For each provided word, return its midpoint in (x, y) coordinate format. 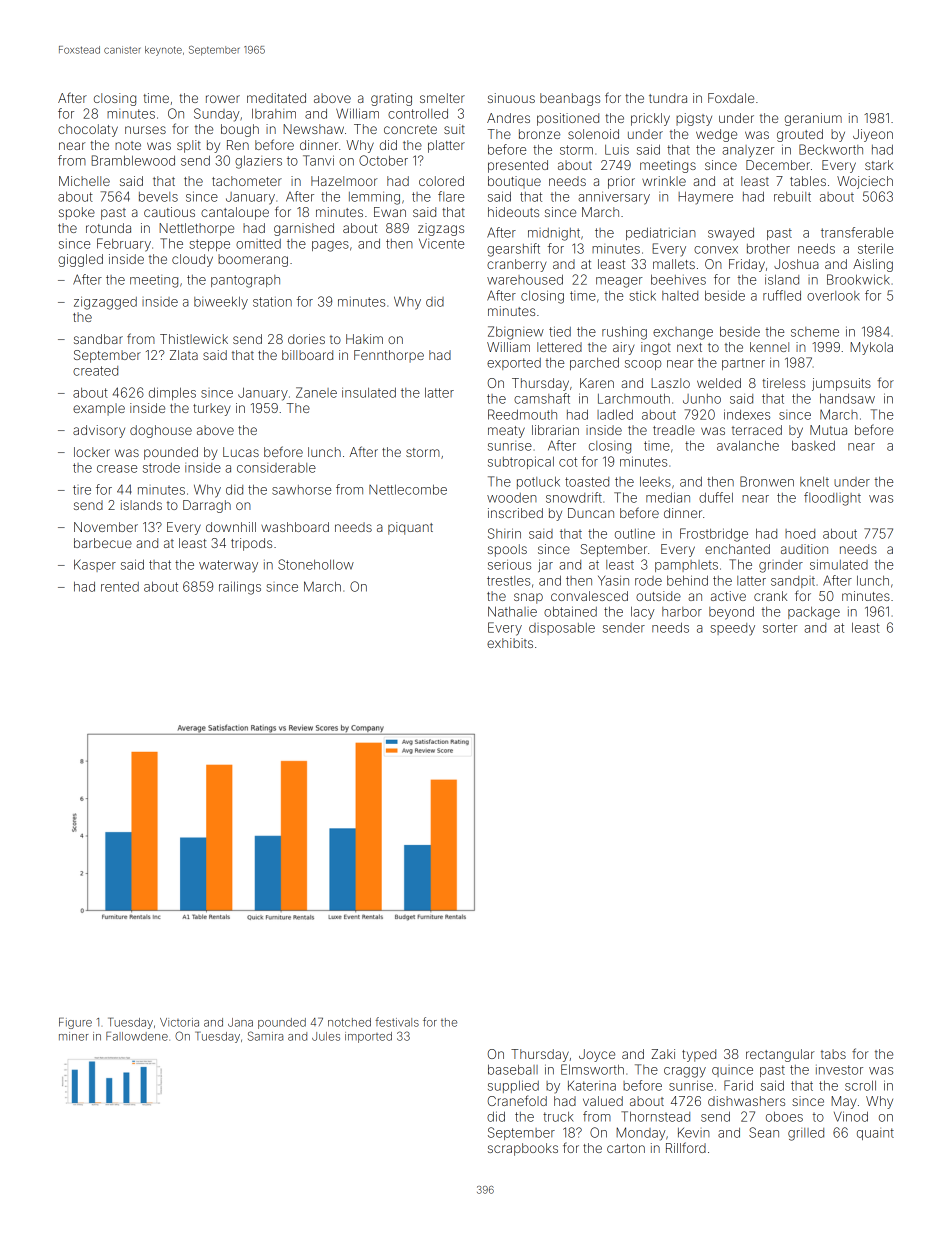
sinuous (511, 98)
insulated (369, 392)
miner (74, 1036)
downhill (231, 527)
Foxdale (731, 98)
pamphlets (686, 566)
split (189, 146)
